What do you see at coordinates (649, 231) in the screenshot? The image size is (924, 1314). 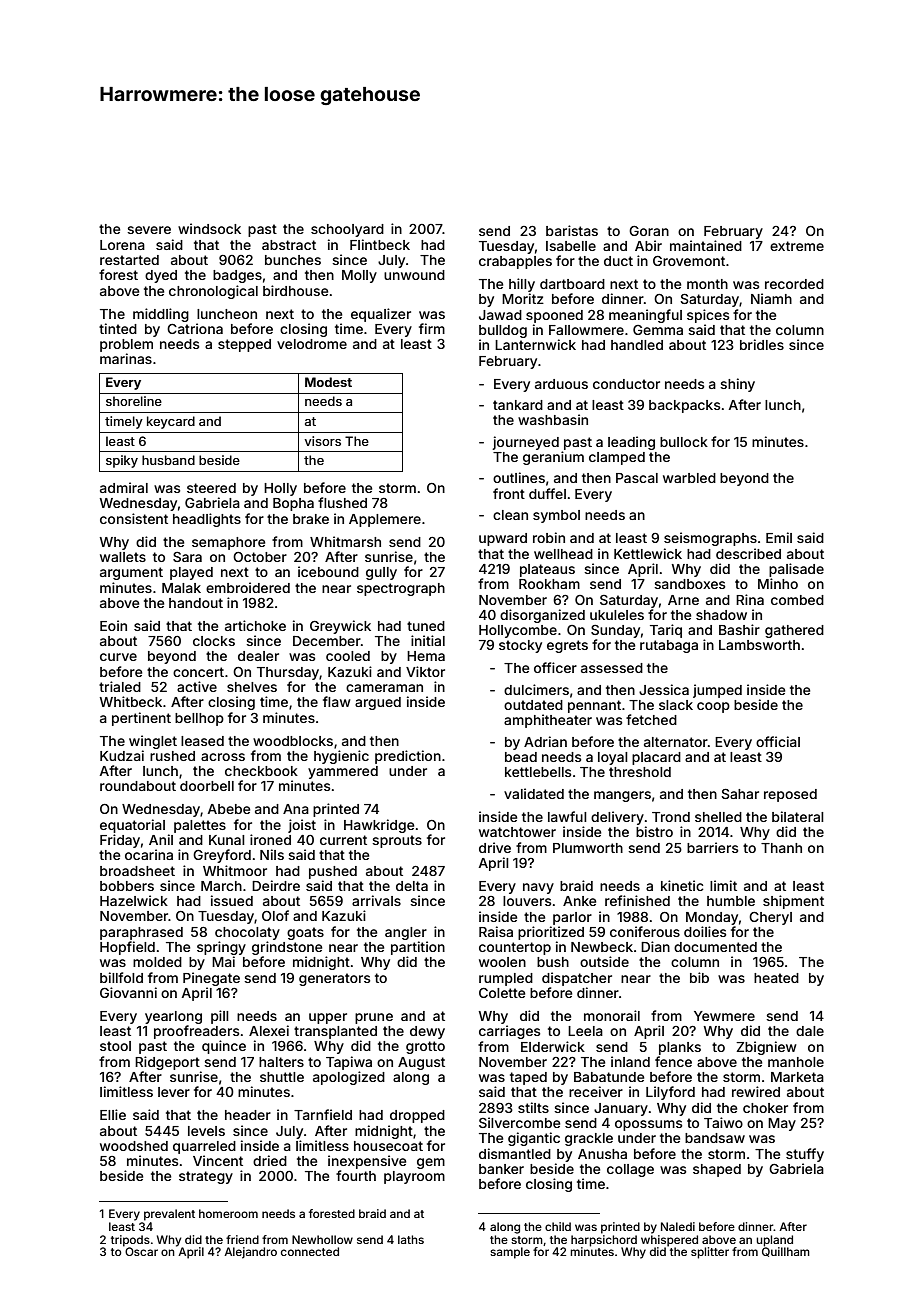 I see `Goran` at bounding box center [649, 231].
